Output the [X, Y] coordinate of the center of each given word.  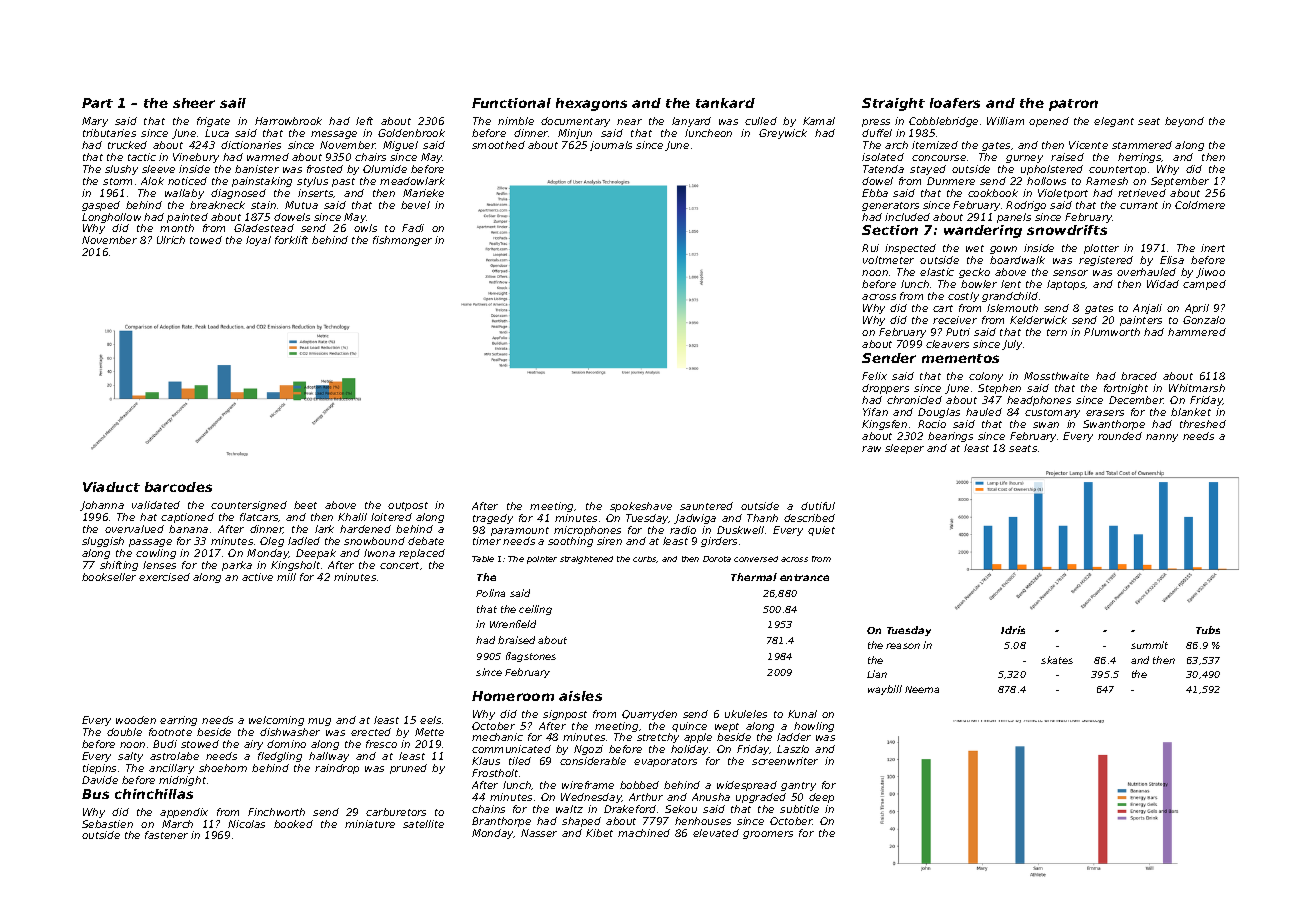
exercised [164, 577]
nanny [1162, 438]
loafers [955, 103]
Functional [511, 103]
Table [483, 559]
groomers [768, 835]
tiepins [99, 769]
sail [233, 103]
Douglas [939, 413]
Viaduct [111, 487]
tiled [520, 761]
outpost [408, 506]
